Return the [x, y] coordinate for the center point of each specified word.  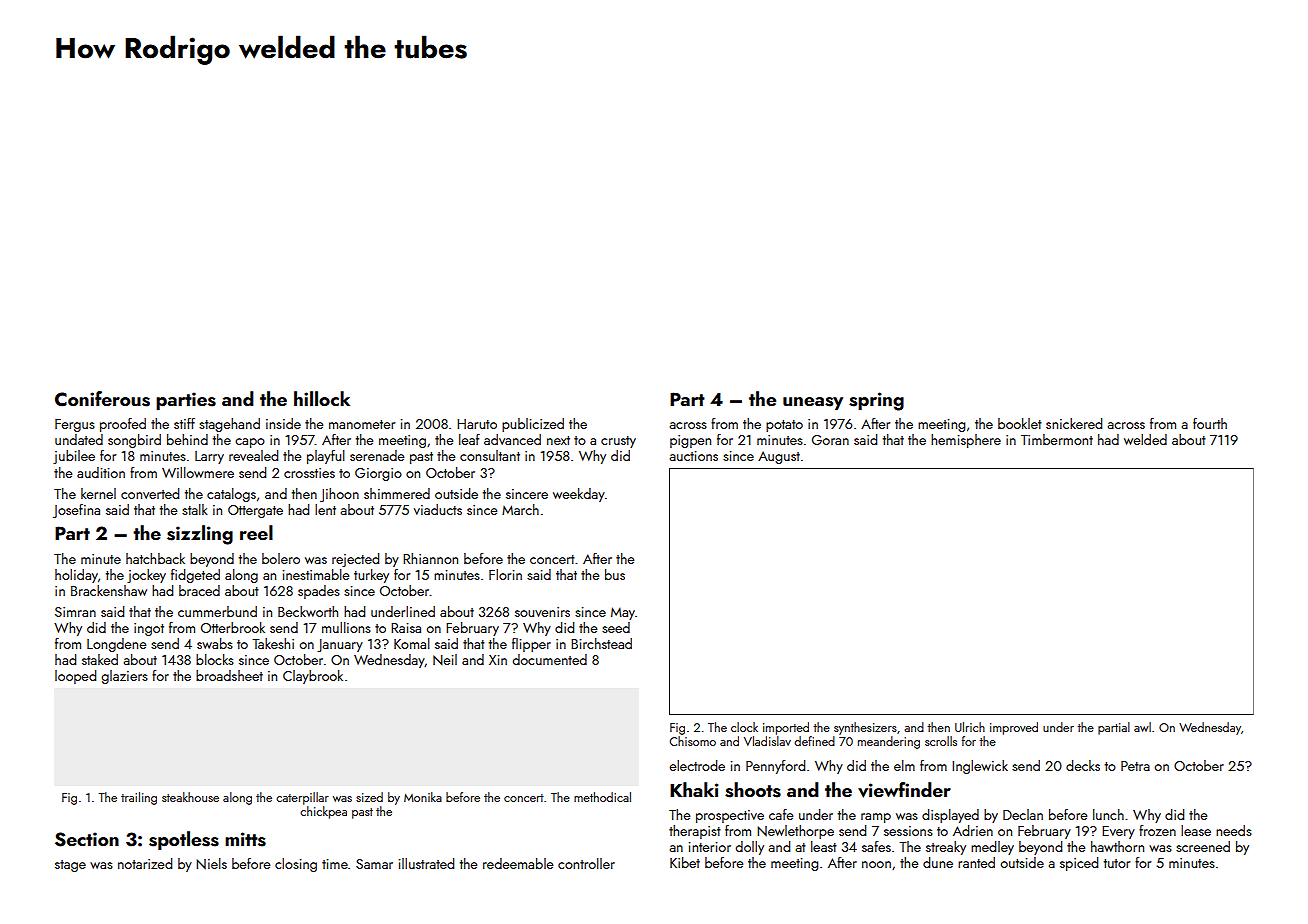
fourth [1210, 423]
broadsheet [229, 675]
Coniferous [102, 399]
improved [1014, 728]
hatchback [155, 558]
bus [615, 574]
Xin [498, 660]
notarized [145, 863]
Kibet [685, 862]
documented [550, 659]
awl [1142, 727]
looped [75, 677]
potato [784, 426]
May [623, 613]
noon [876, 864]
